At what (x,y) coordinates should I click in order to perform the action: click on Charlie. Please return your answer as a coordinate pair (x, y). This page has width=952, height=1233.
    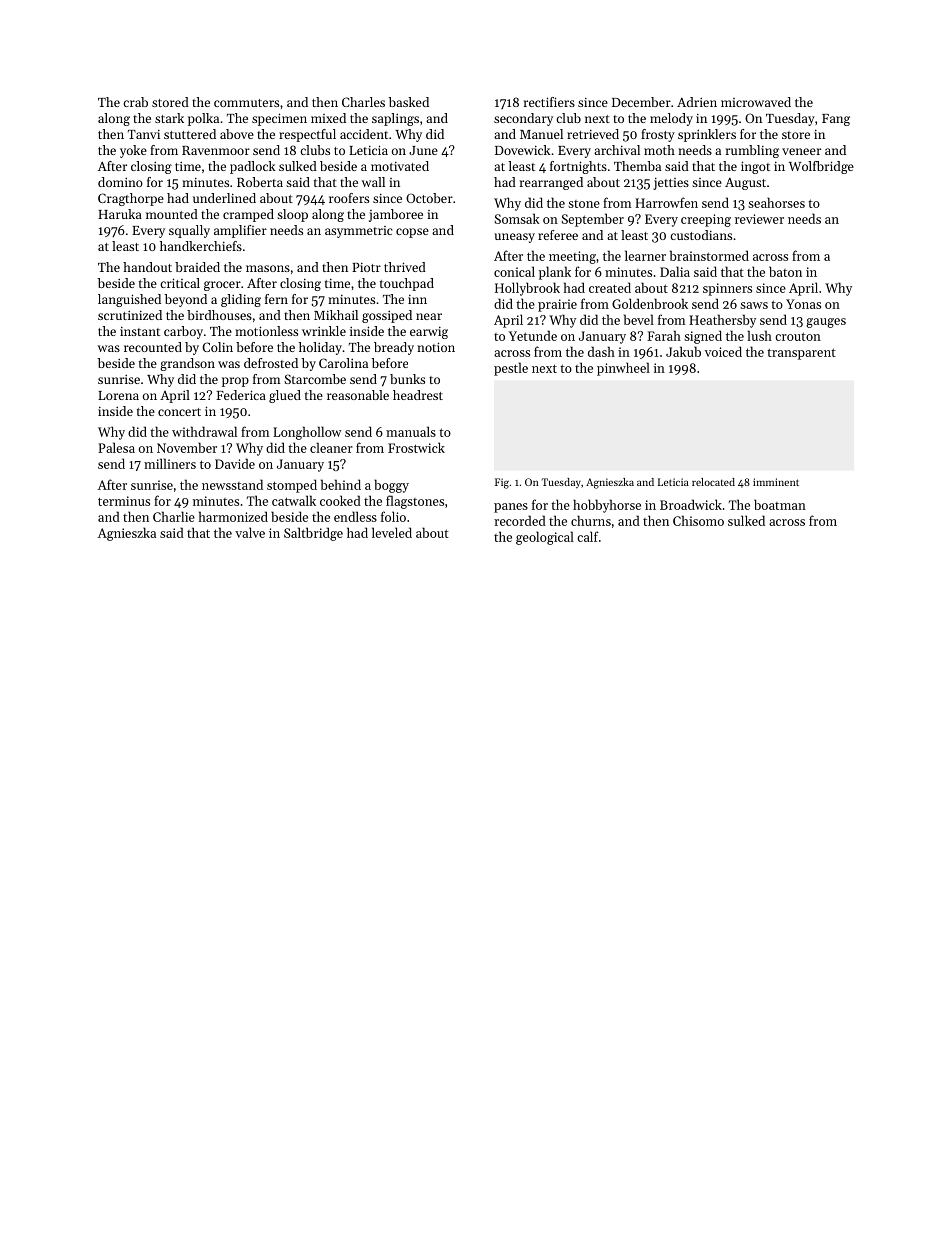
    Looking at the image, I should click on (174, 516).
